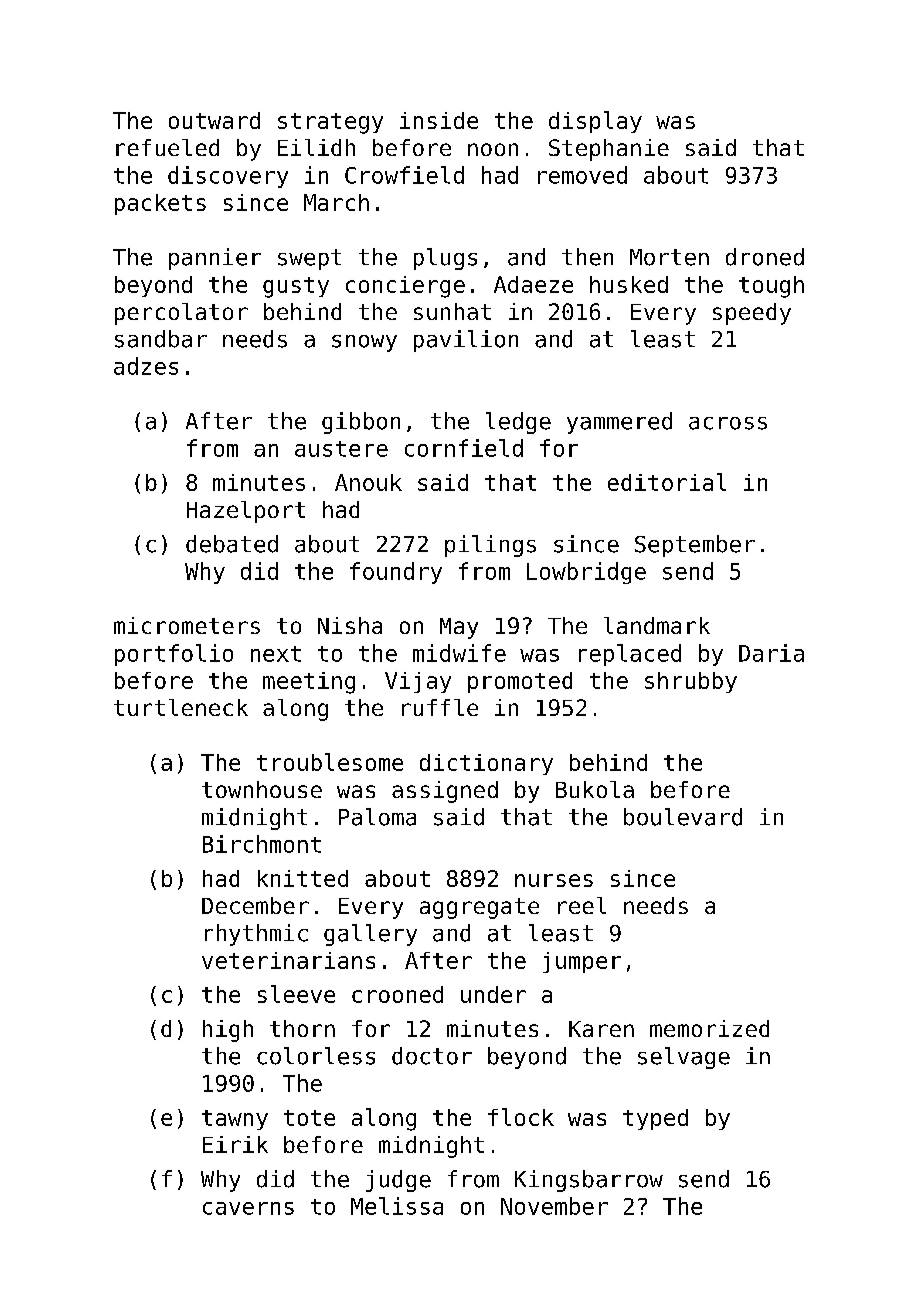 The image size is (924, 1311). Describe the element at coordinates (288, 960) in the screenshot. I see `veterinarians` at that location.
